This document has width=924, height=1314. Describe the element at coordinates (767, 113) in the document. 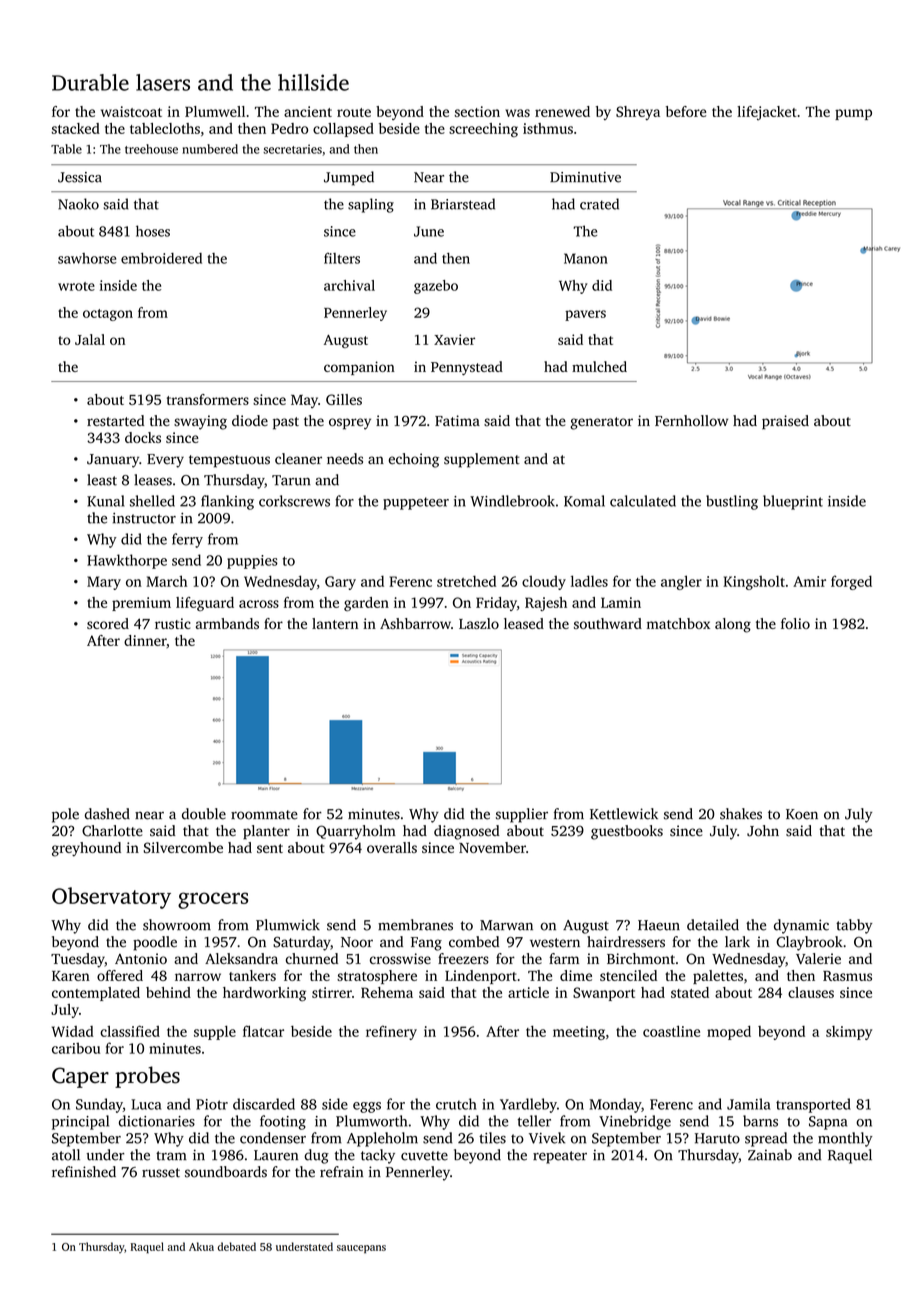

I see `lifejacket` at that location.
